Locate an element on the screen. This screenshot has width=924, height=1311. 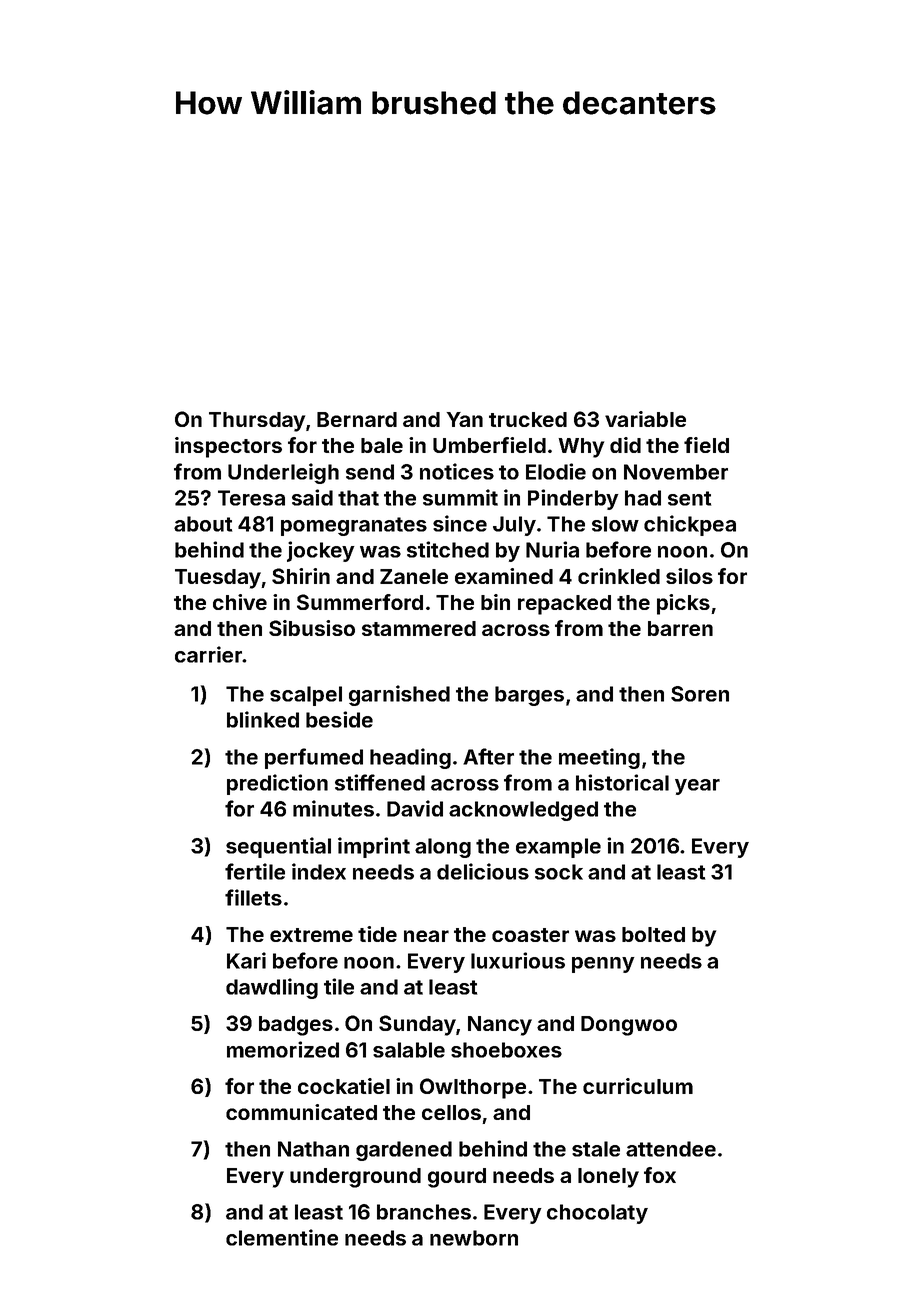
trucked is located at coordinates (528, 419).
